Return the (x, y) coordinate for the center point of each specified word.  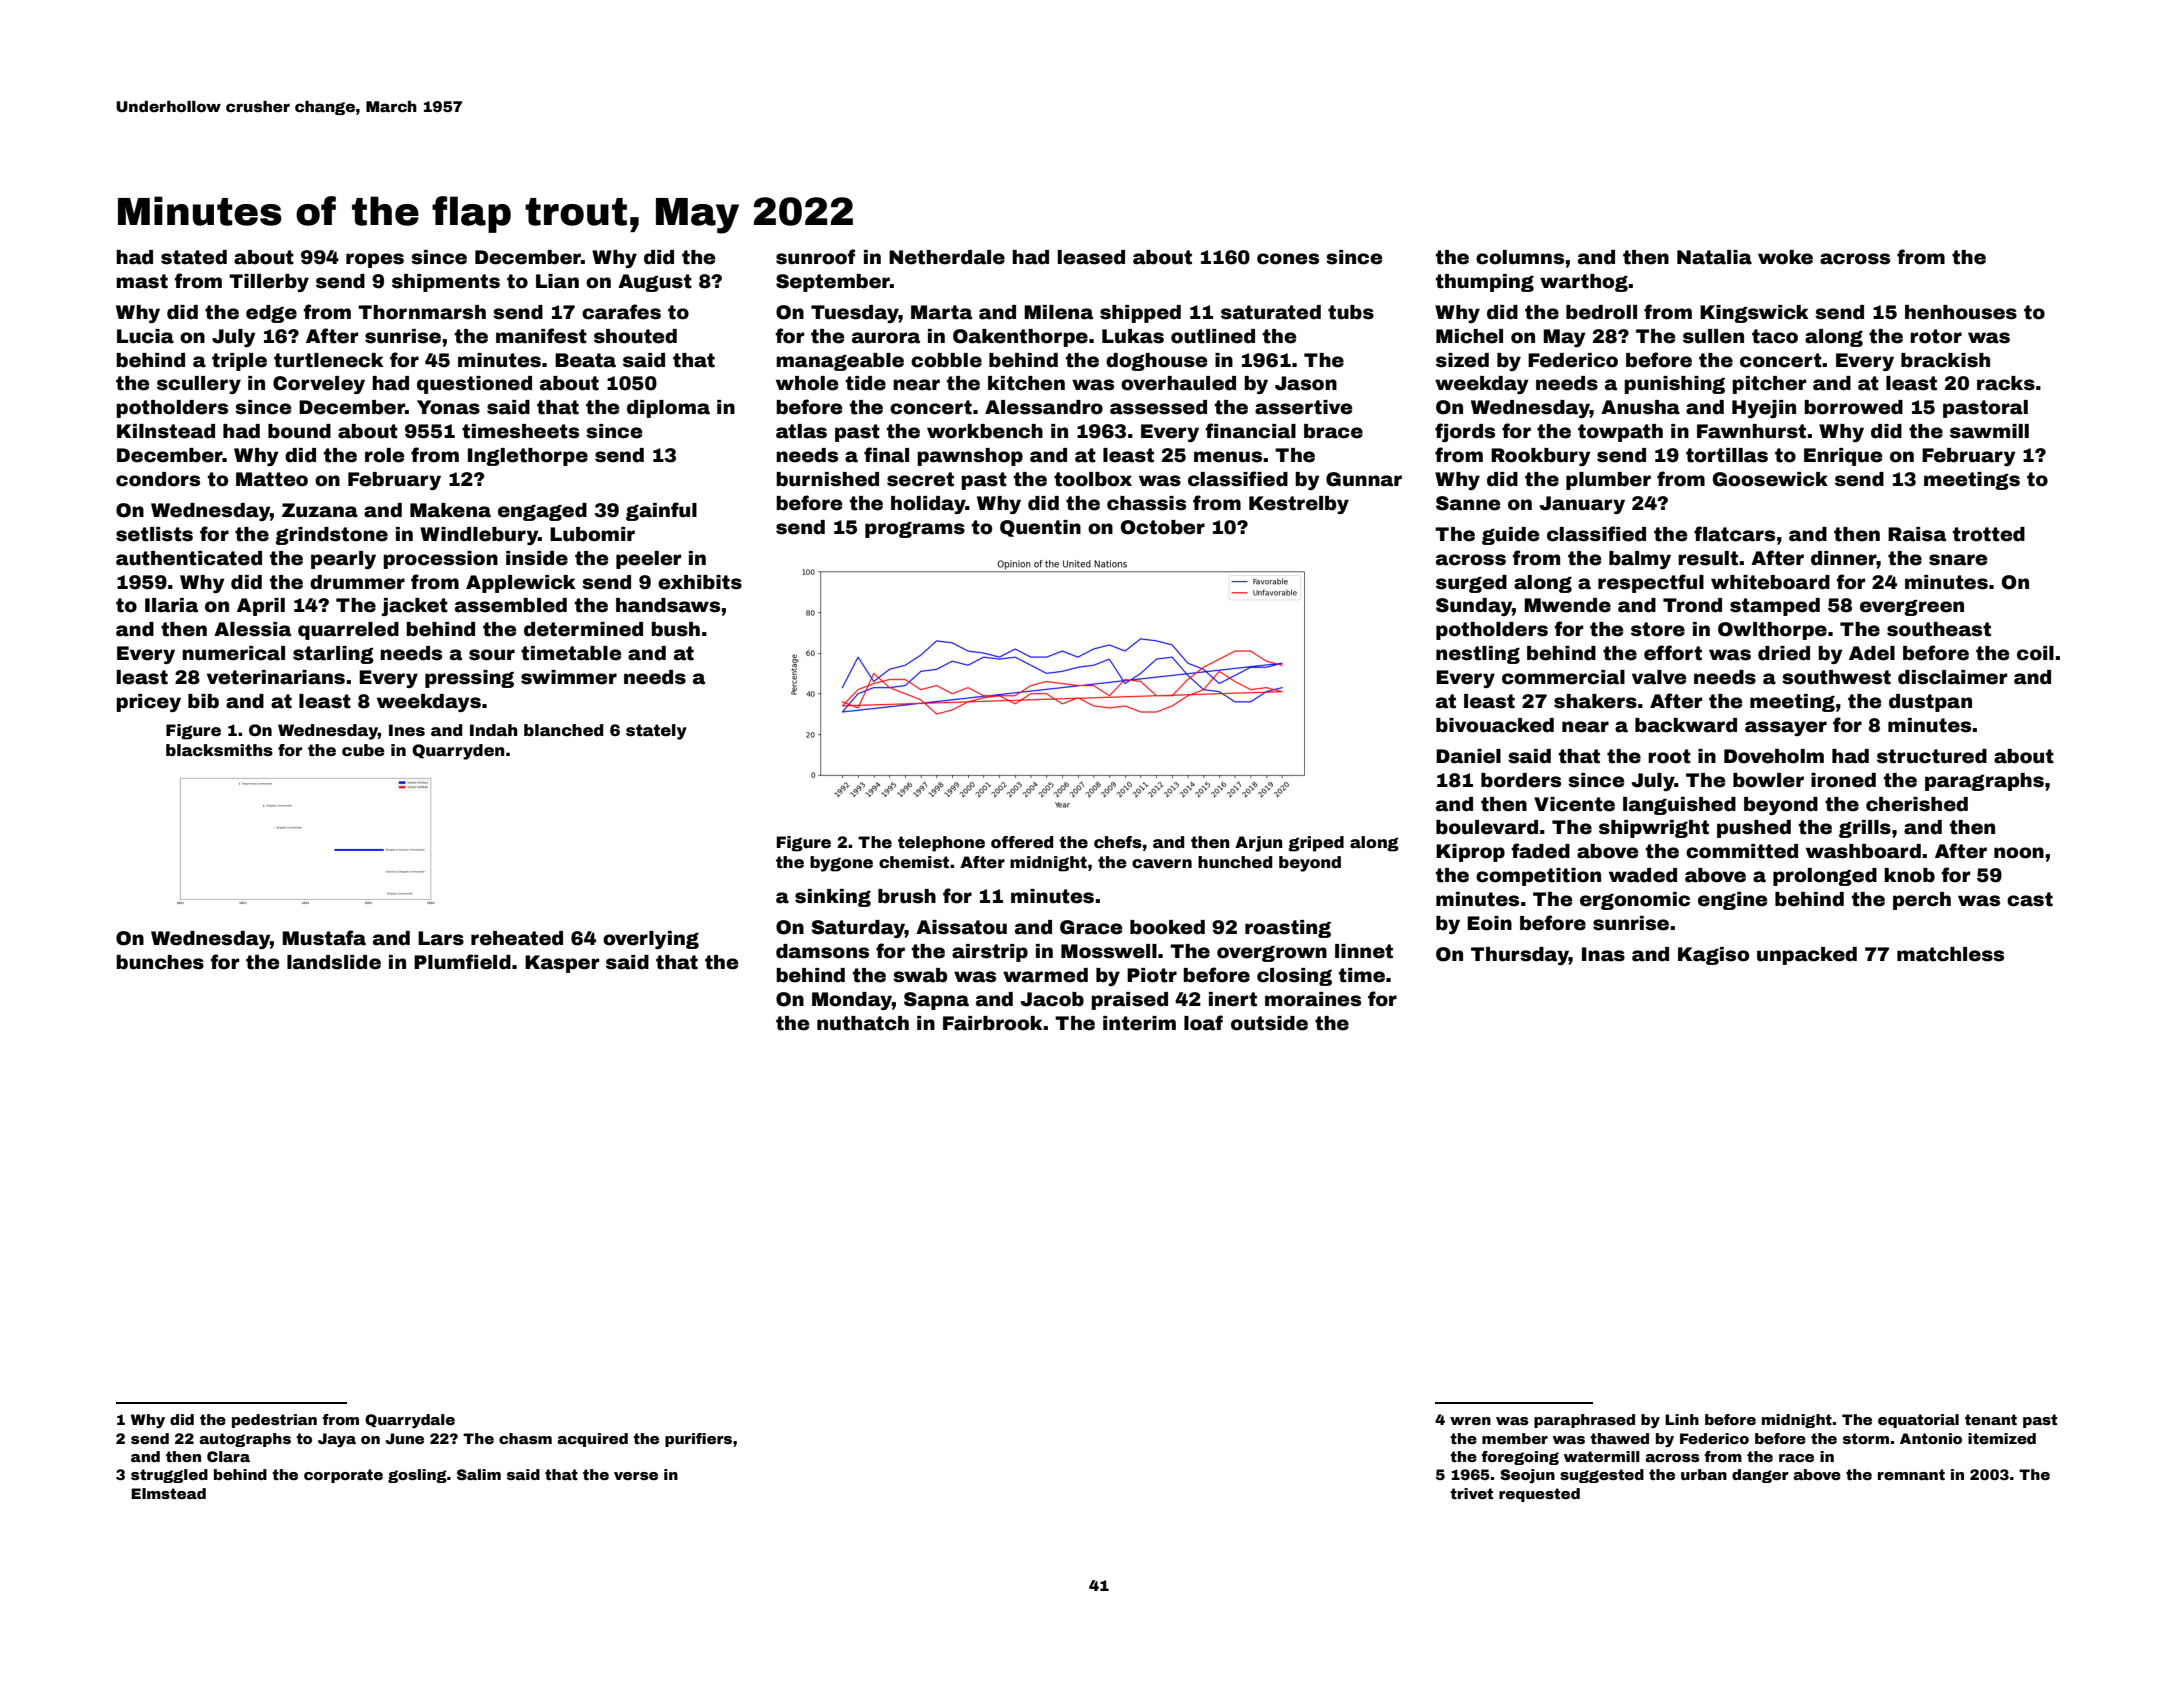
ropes (375, 260)
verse (636, 1476)
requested (1539, 1495)
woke (1785, 257)
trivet (1471, 1493)
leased (1091, 257)
